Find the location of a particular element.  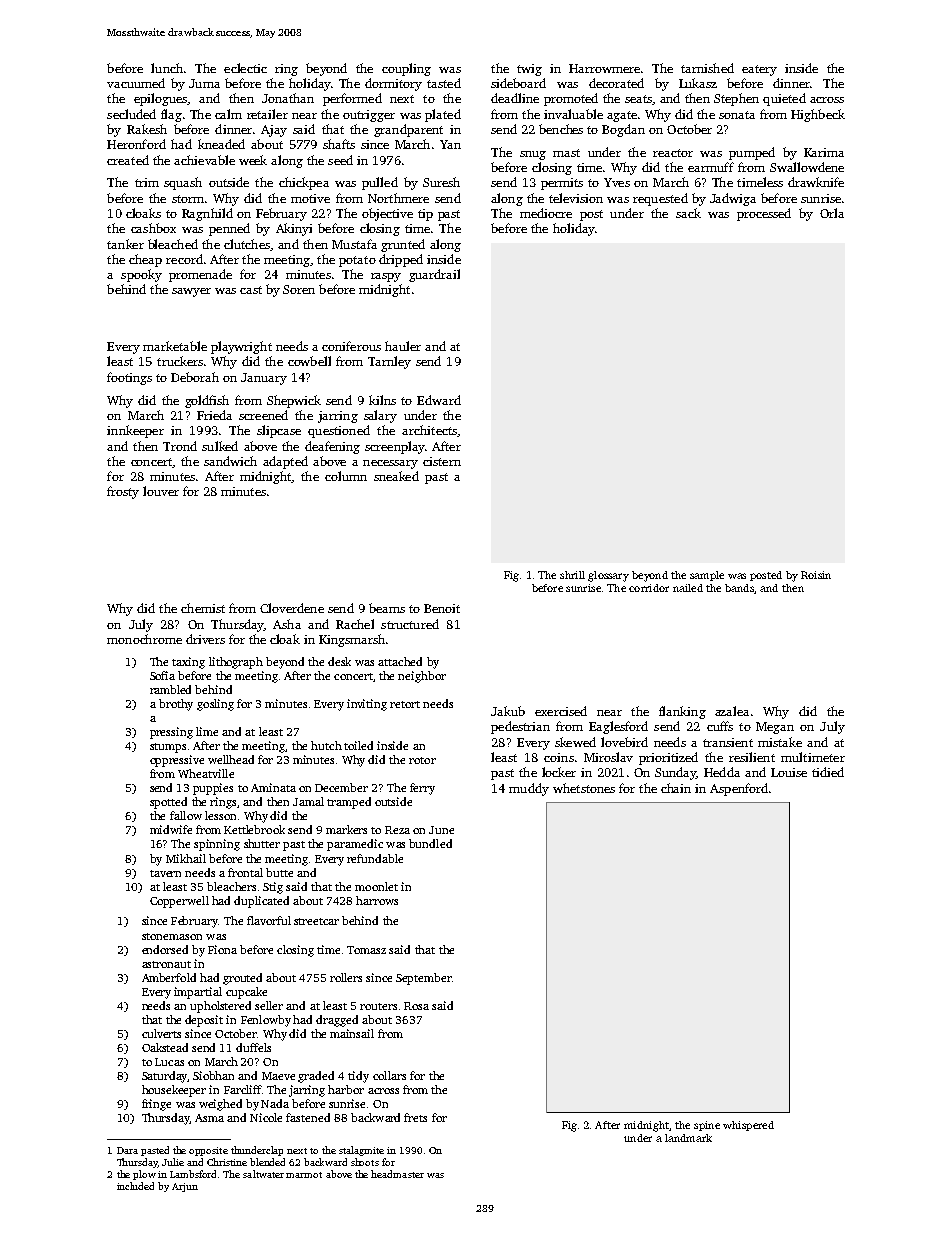

Cloverdene is located at coordinates (292, 608).
